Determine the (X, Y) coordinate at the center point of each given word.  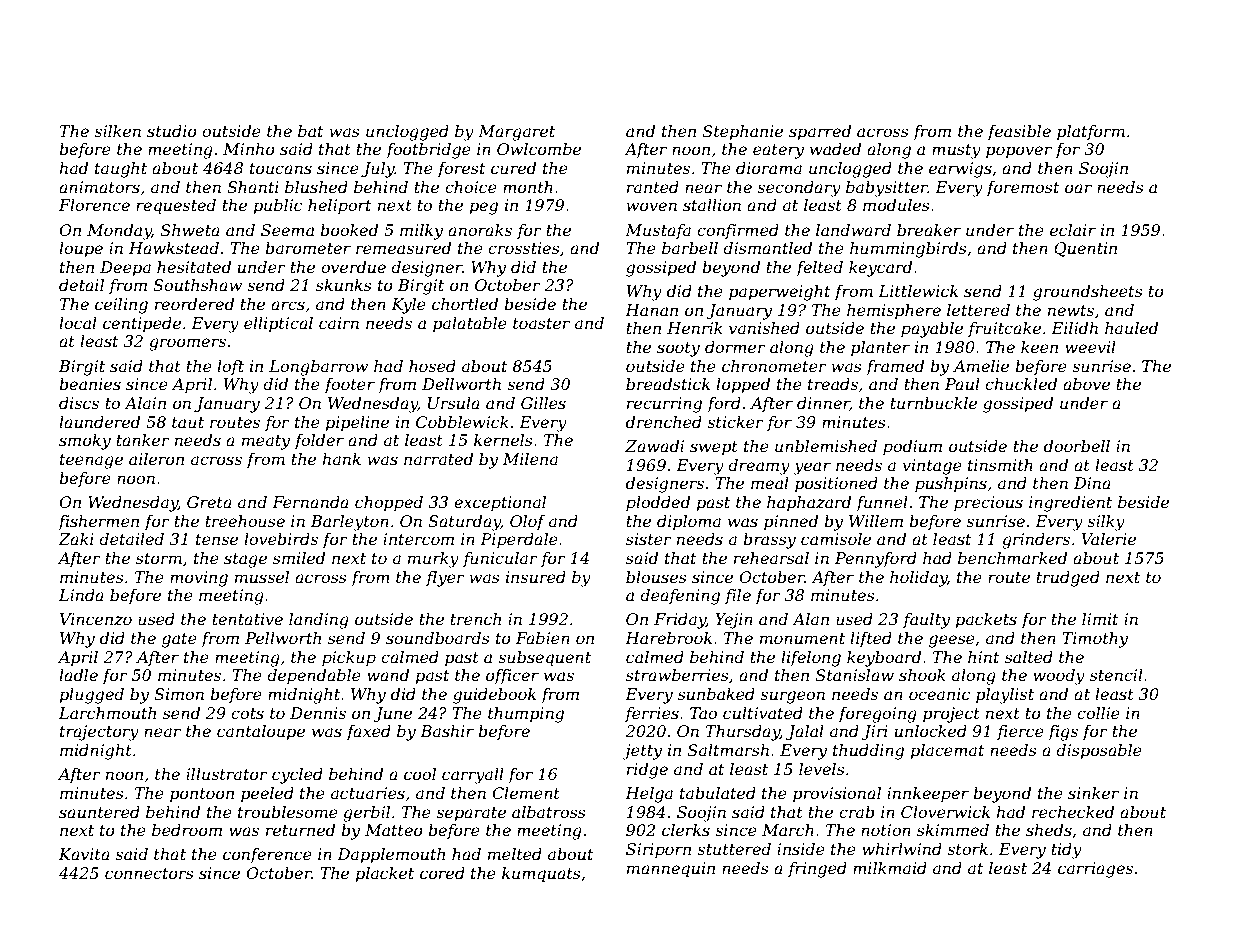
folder (319, 441)
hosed (432, 366)
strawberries (677, 675)
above (1086, 384)
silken (117, 131)
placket (384, 875)
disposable (1099, 752)
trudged (1068, 579)
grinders (1036, 541)
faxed (368, 732)
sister (649, 539)
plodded (658, 504)
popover (1019, 152)
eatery (778, 151)
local (78, 323)
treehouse (245, 521)
